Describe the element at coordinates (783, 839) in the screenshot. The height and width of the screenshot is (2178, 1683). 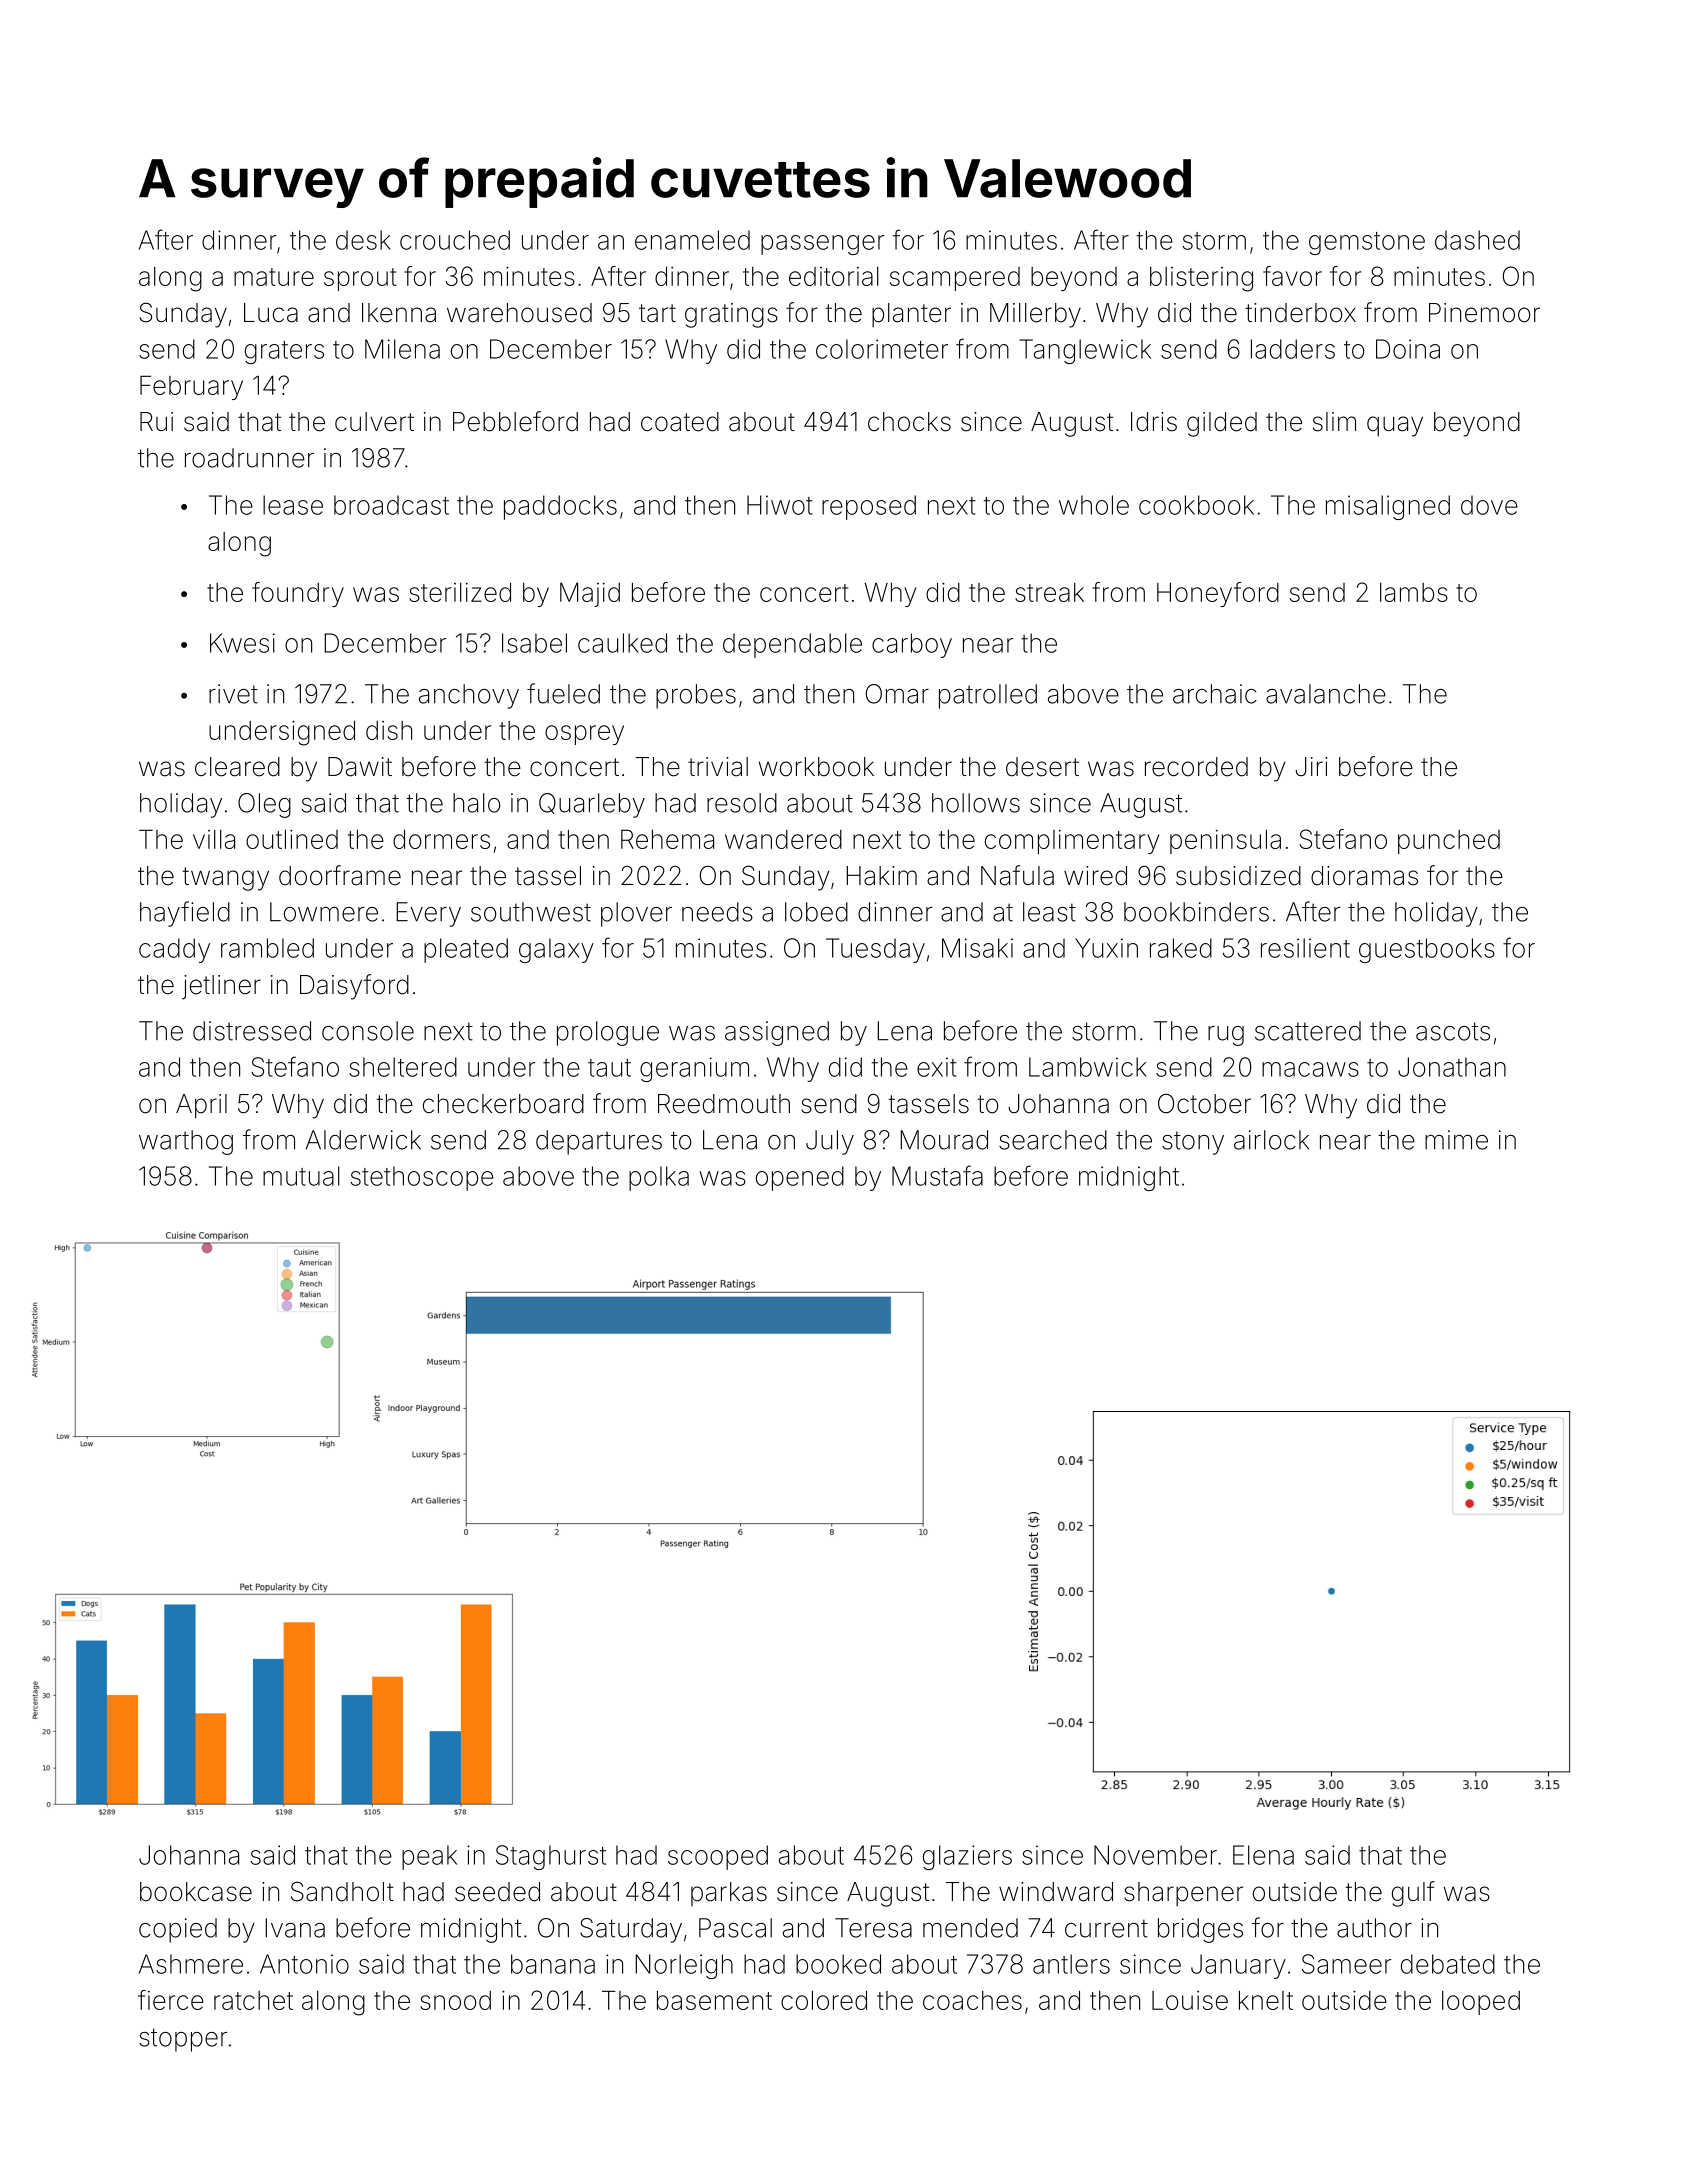
I see `wandered` at that location.
